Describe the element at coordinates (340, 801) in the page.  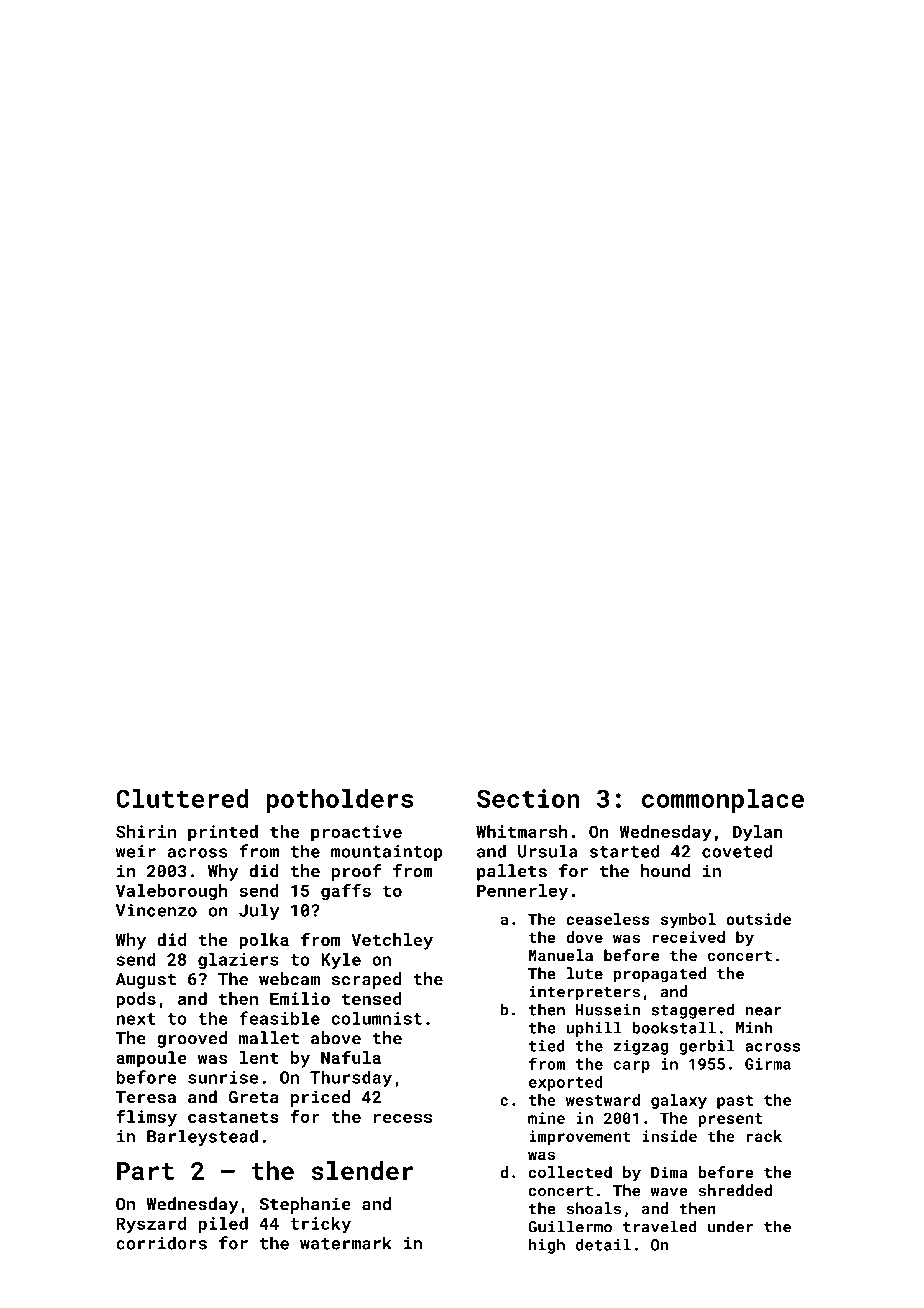
I see `potholders` at that location.
